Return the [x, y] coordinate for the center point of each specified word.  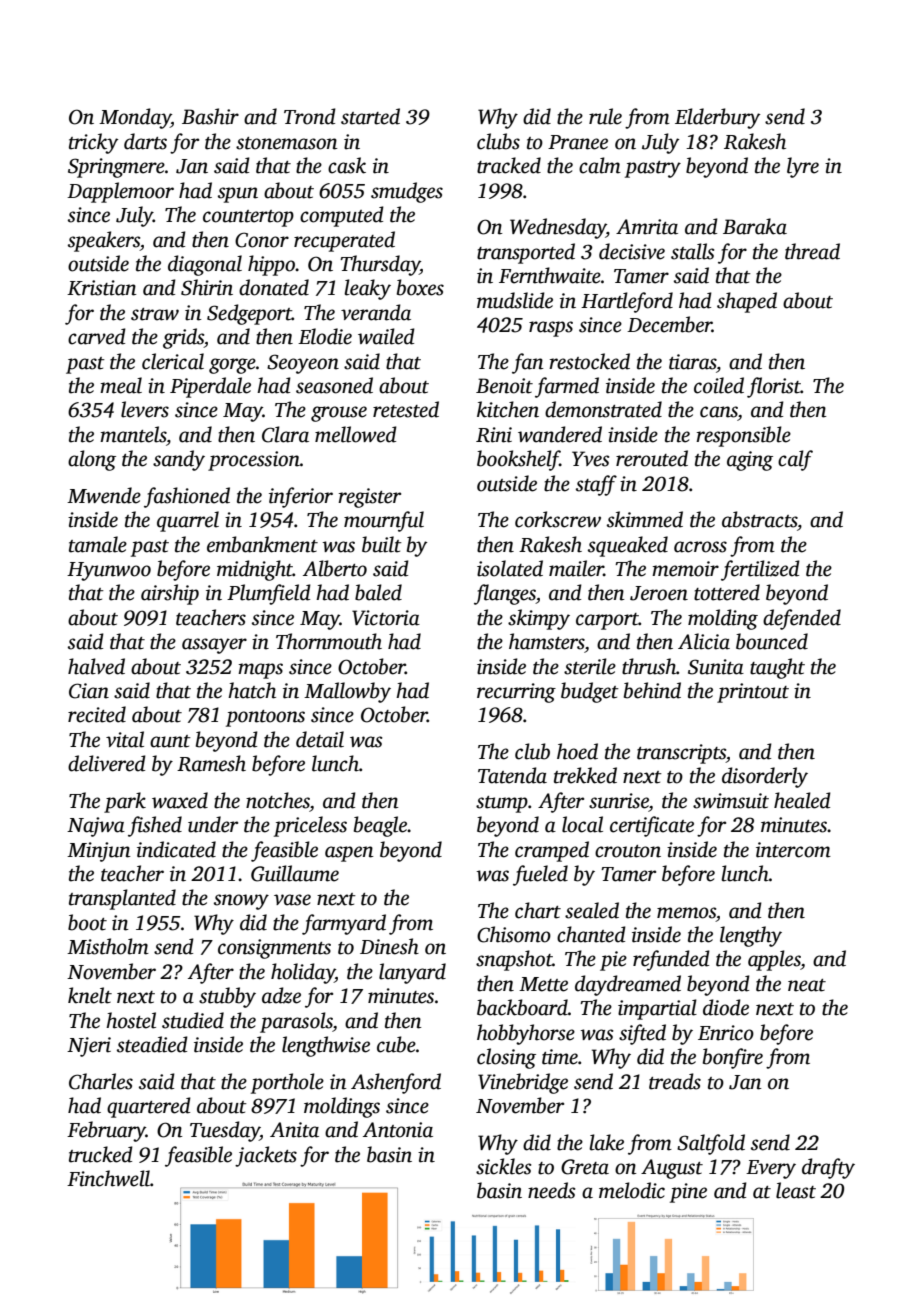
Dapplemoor [120, 192]
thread [812, 251]
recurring [516, 693]
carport [607, 621]
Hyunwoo [109, 571]
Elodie [325, 336]
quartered [149, 1107]
